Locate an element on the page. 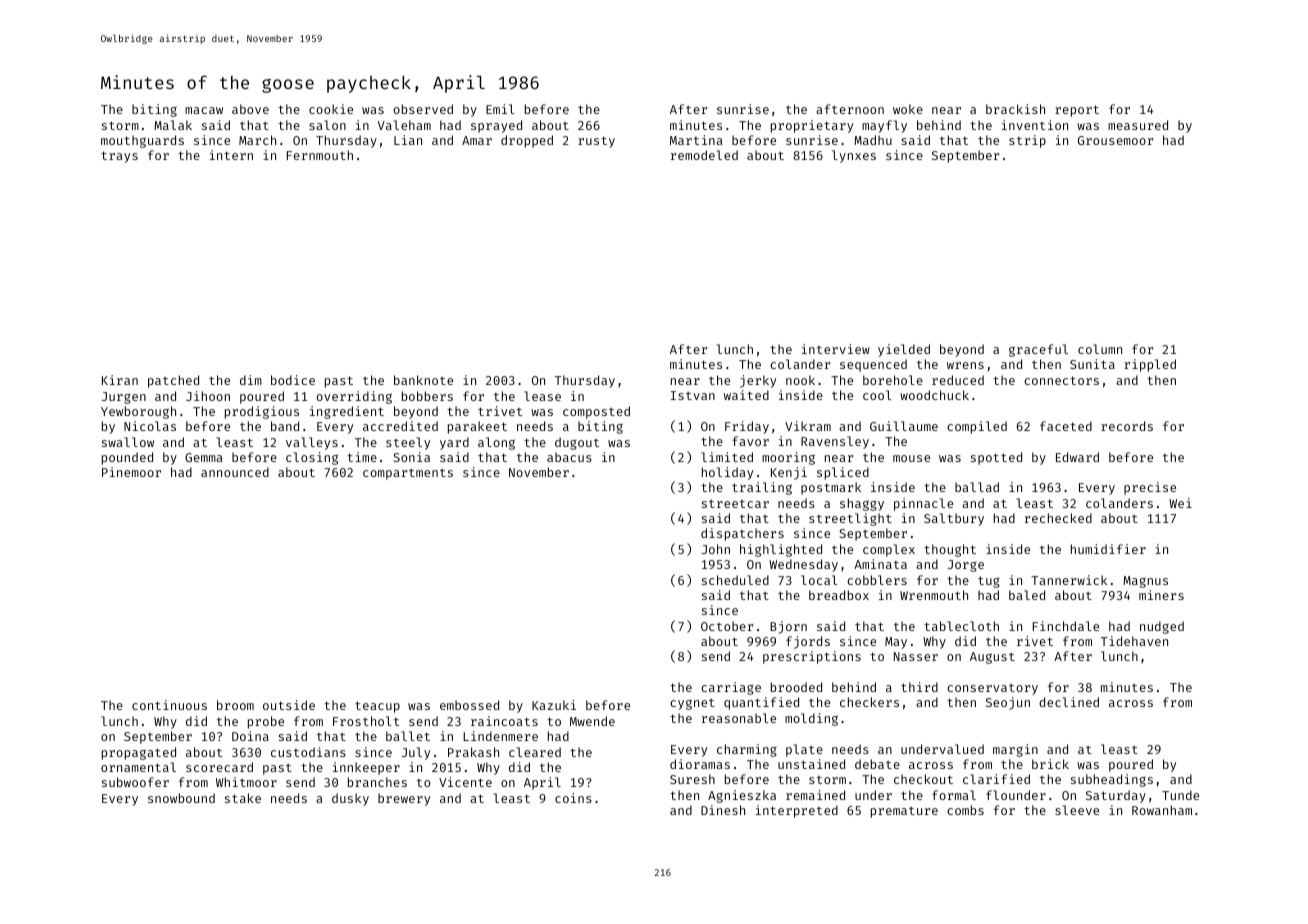 This document has height=924, width=1308. Tidehaven is located at coordinates (1134, 641).
